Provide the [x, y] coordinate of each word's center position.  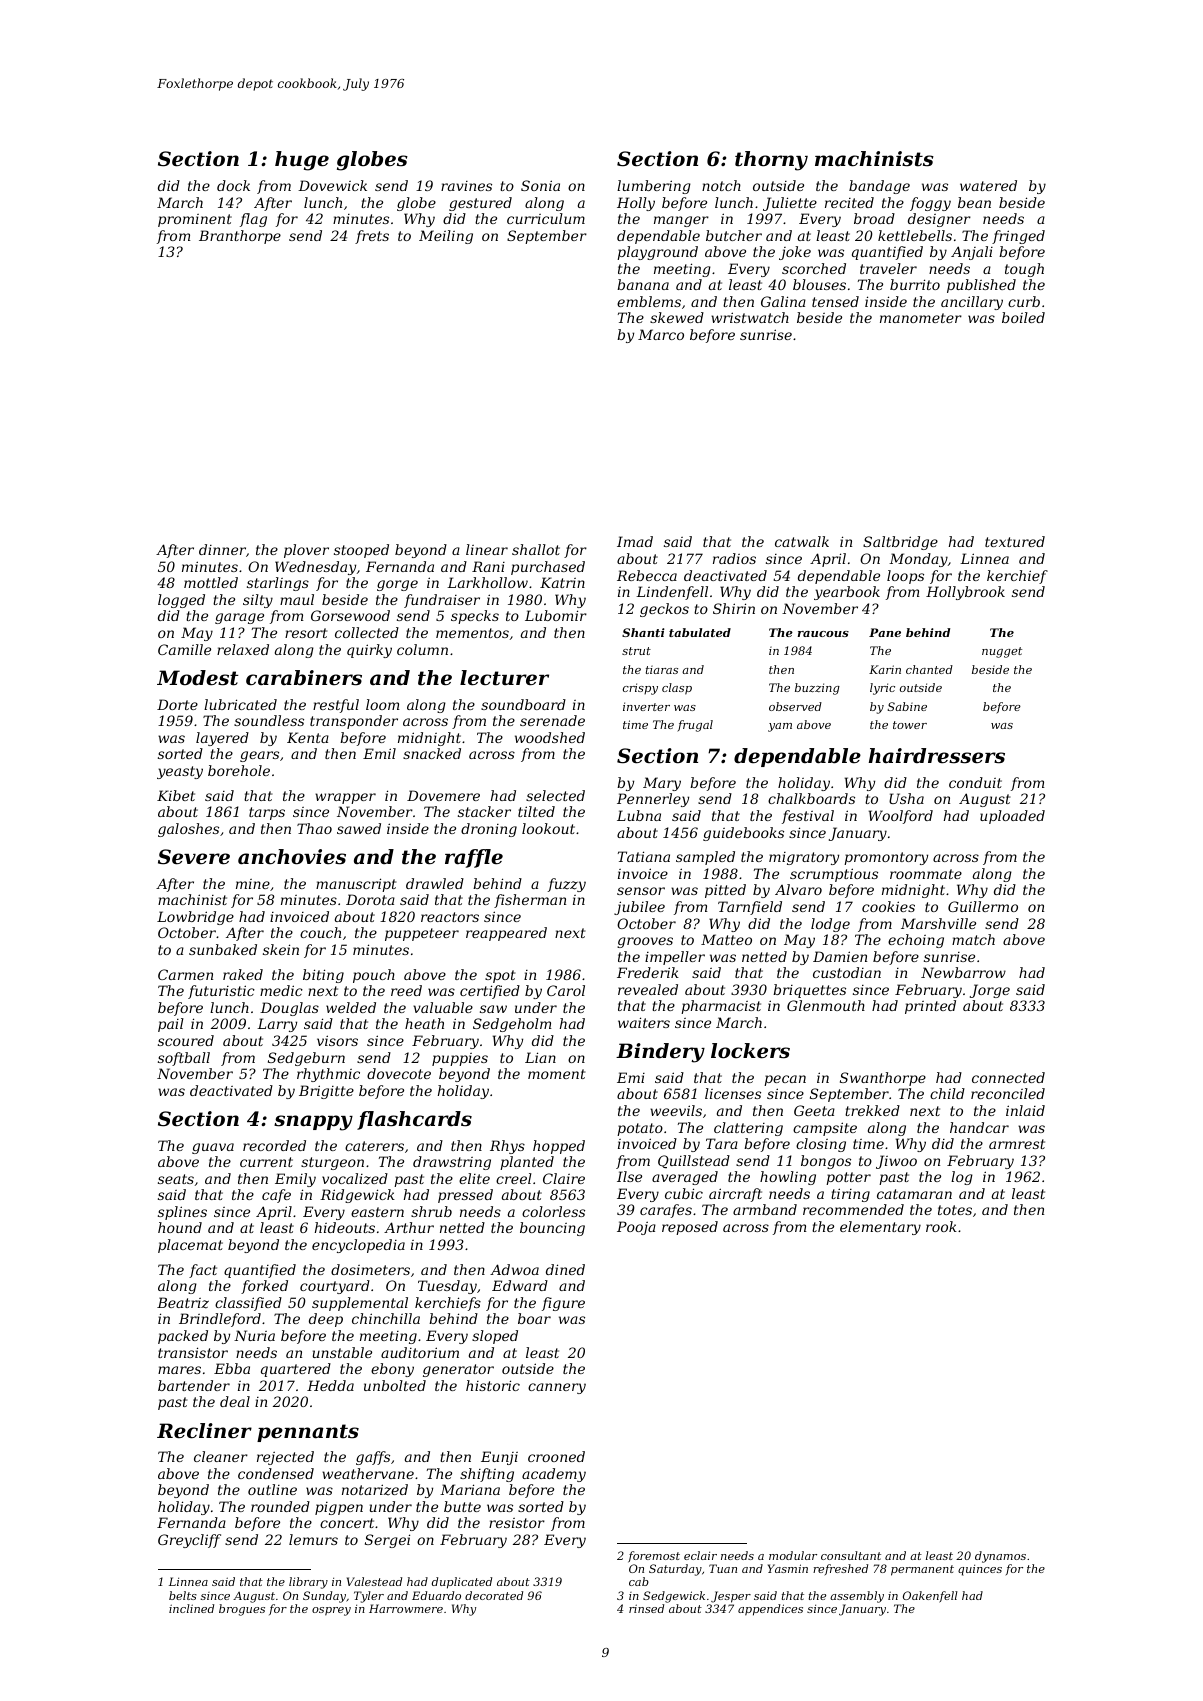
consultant [851, 1555]
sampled [705, 858]
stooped [361, 551]
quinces [980, 1570]
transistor [193, 1352]
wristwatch [750, 317]
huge [302, 161]
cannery [557, 1388]
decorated [494, 1595]
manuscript [356, 885]
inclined [191, 1608]
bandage [879, 187]
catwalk [802, 541]
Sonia [540, 185]
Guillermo [983, 906]
